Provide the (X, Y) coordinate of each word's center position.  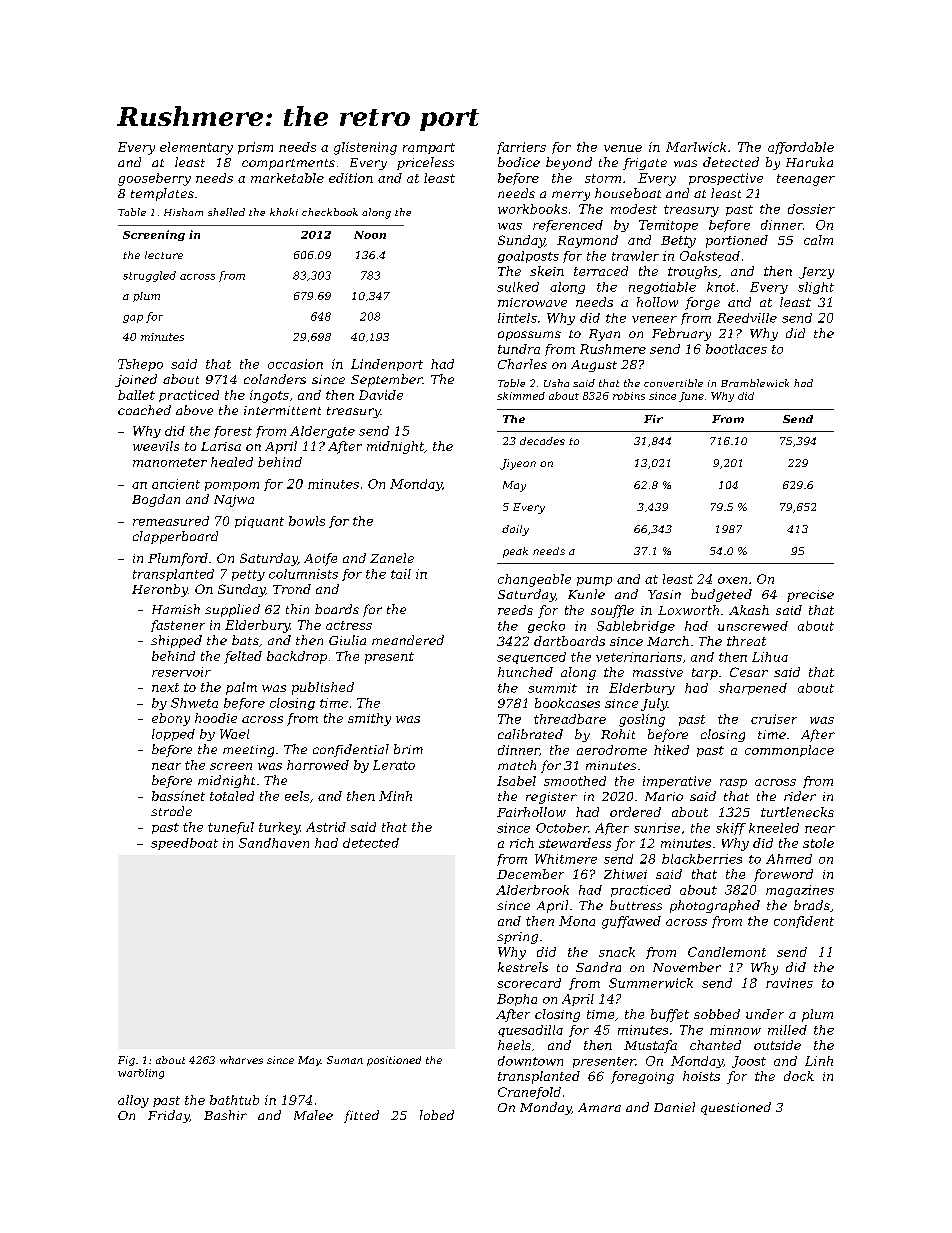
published (323, 688)
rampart (429, 148)
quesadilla (530, 1031)
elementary (196, 148)
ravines (789, 983)
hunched (525, 672)
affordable (801, 148)
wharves (241, 1060)
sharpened (753, 689)
